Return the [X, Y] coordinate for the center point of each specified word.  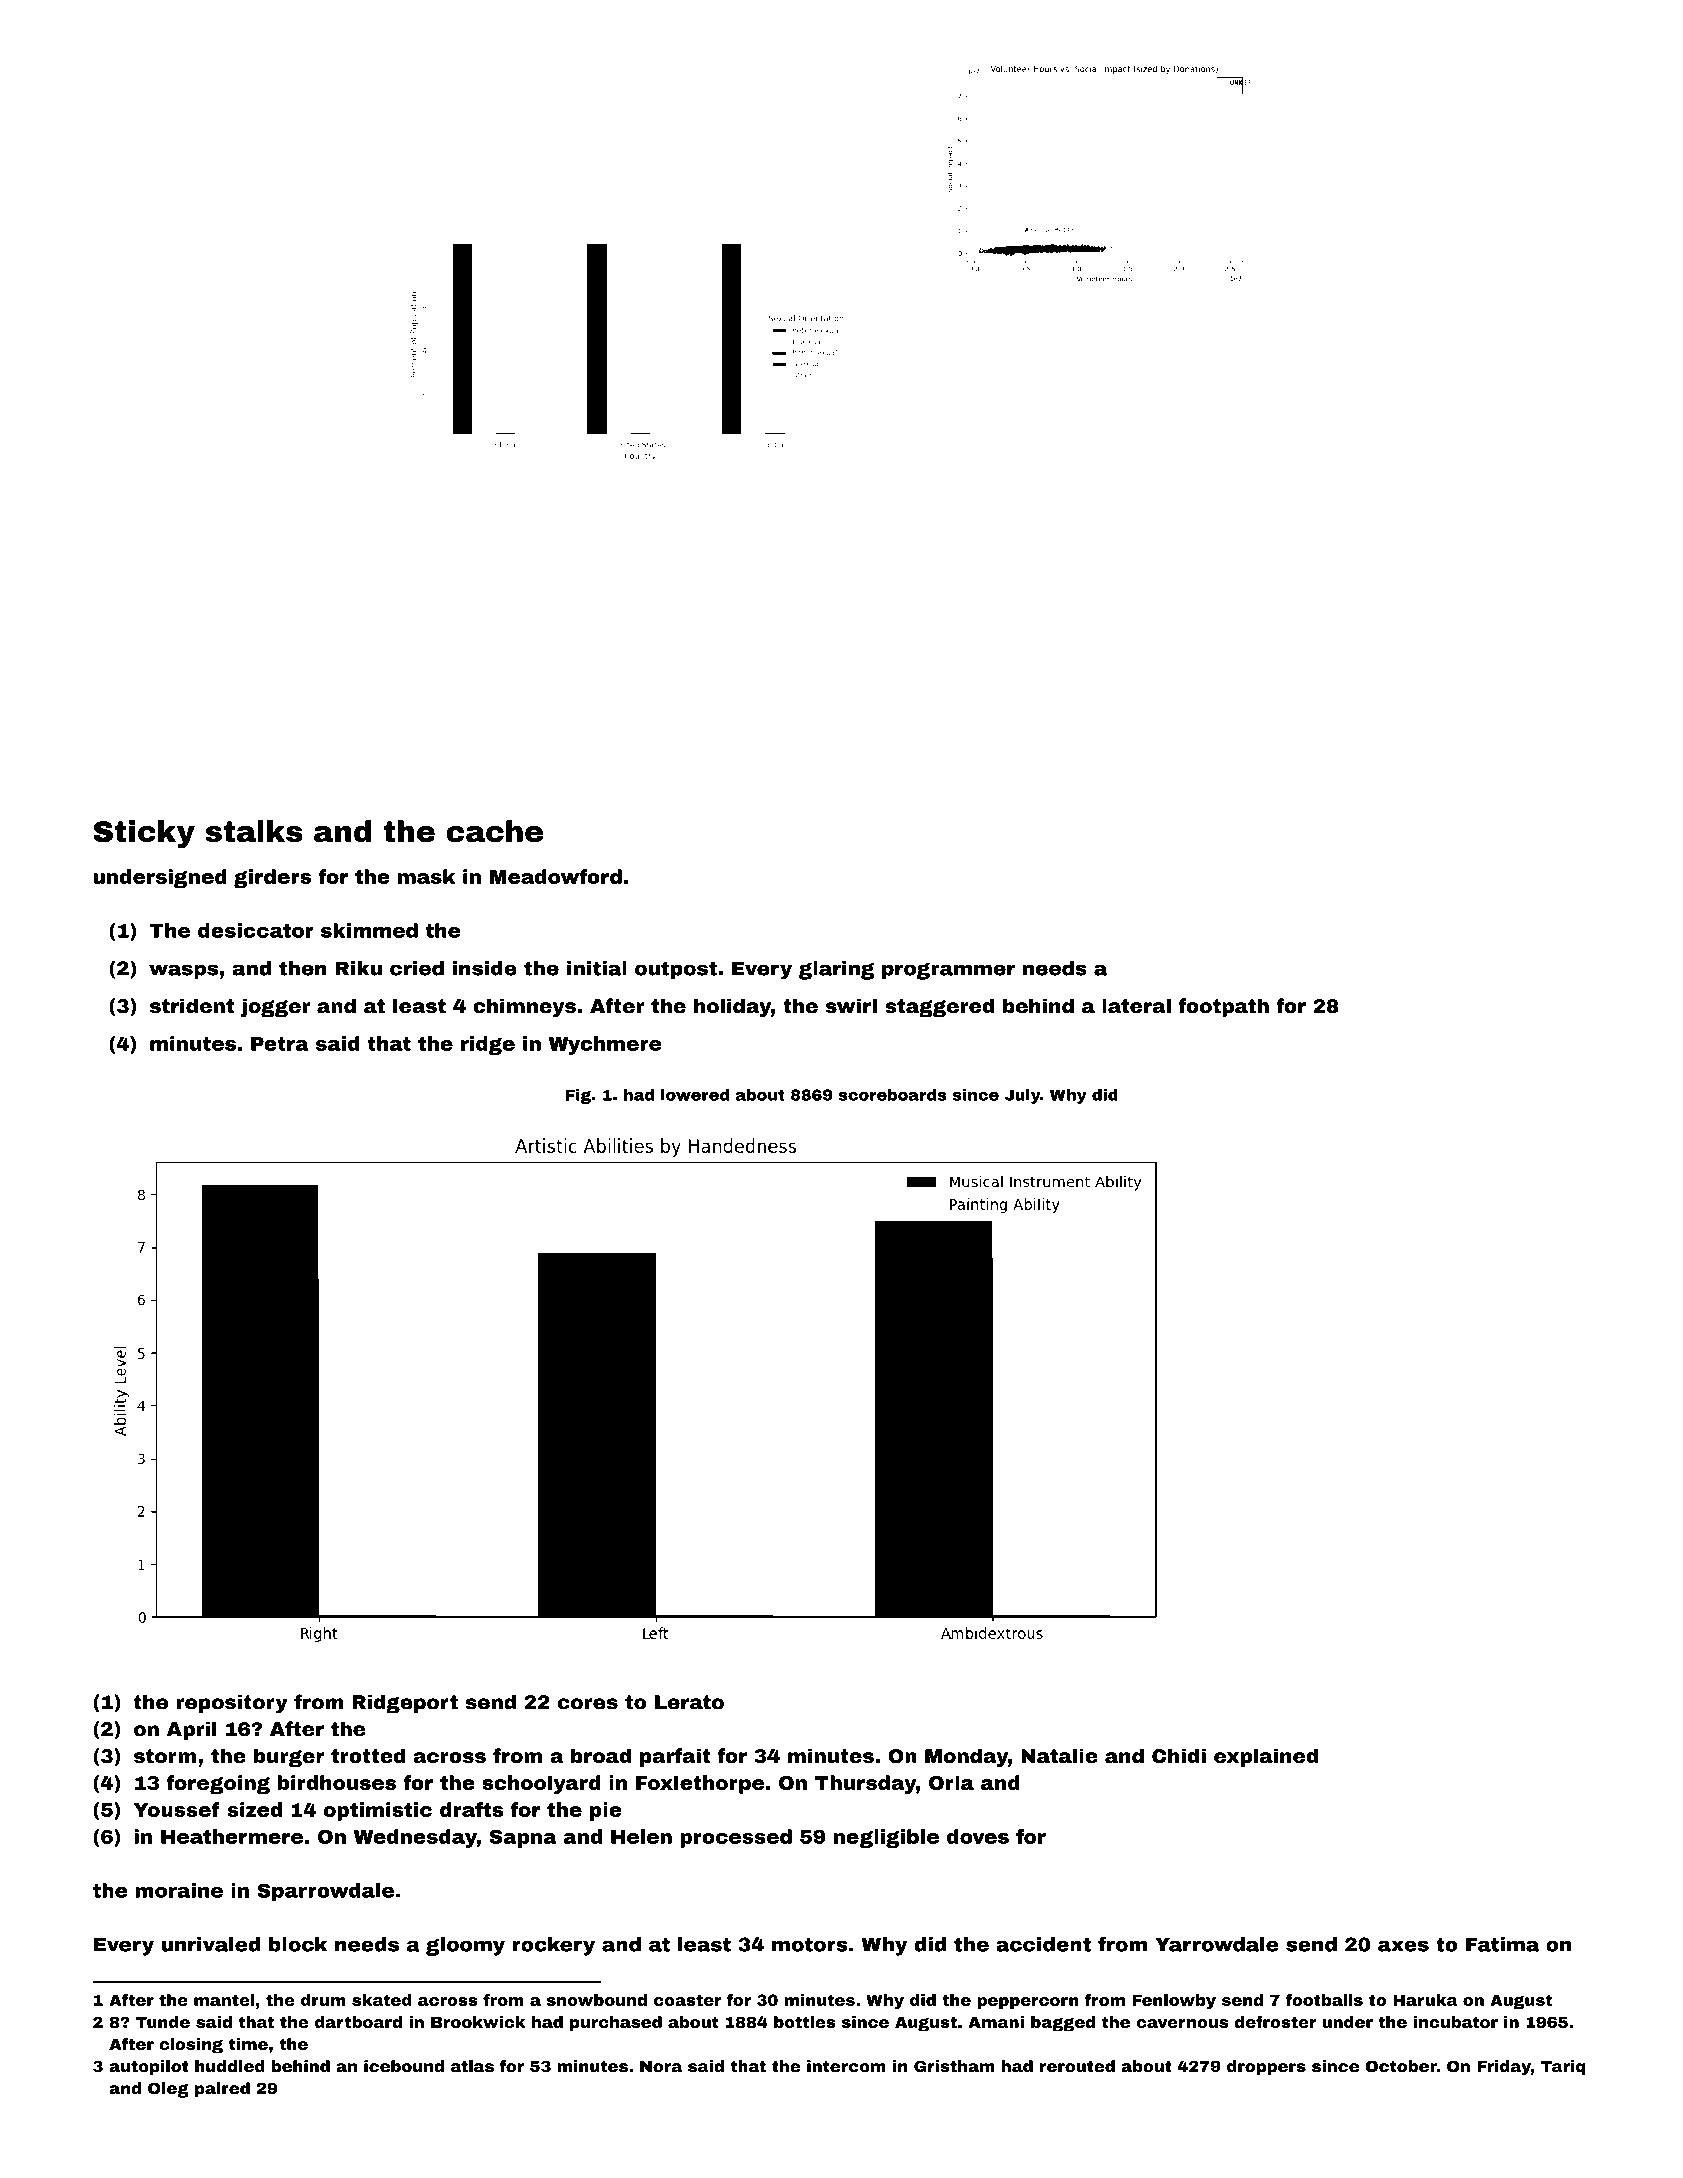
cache [494, 831]
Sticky [144, 834]
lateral [1136, 1005]
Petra [280, 1044]
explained [1266, 1757]
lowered [695, 1094]
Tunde [163, 2022]
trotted [368, 1755]
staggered [939, 1007]
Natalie [1059, 1755]
